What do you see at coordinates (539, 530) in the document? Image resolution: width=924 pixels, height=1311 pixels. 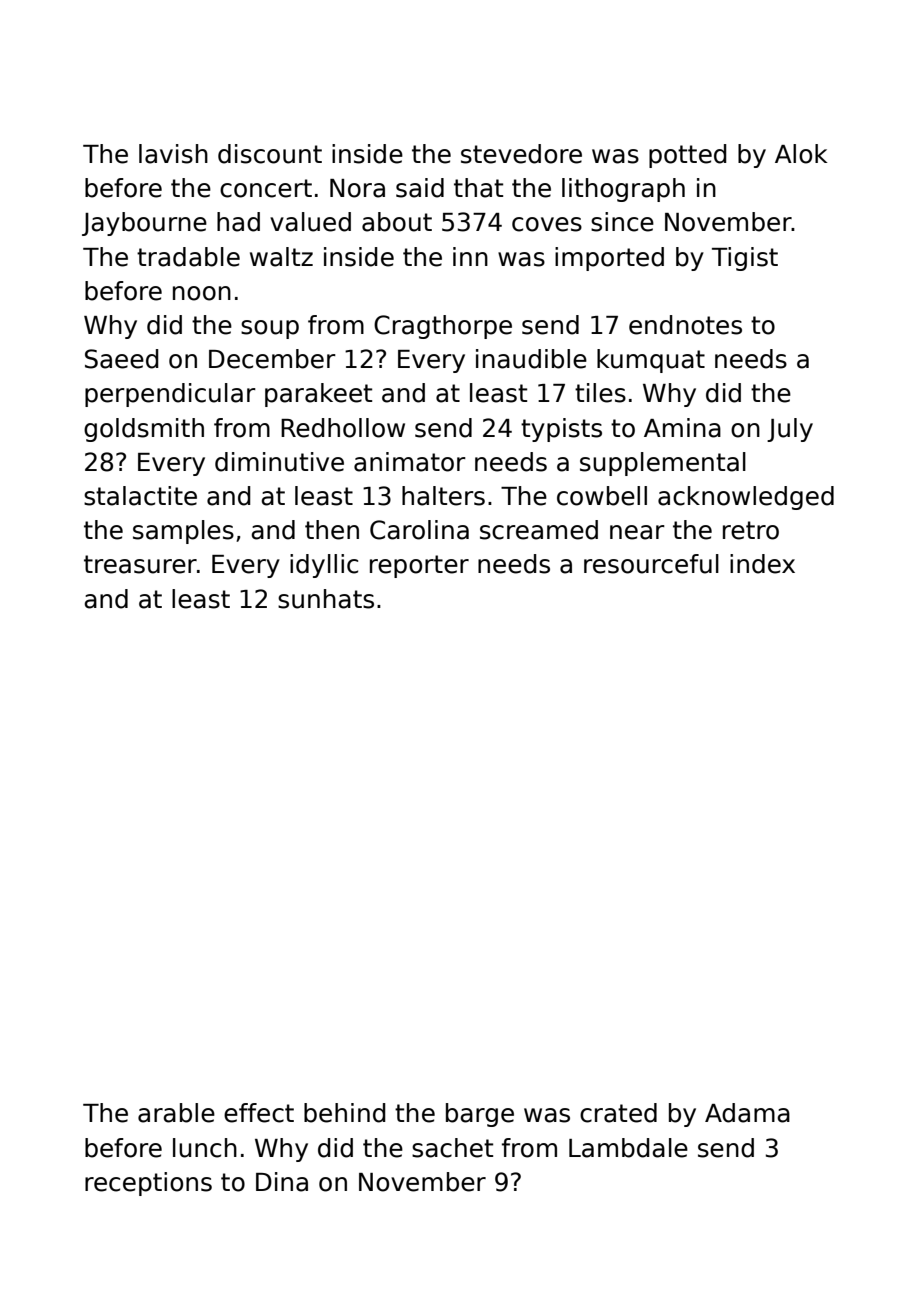 I see `screamed` at bounding box center [539, 530].
